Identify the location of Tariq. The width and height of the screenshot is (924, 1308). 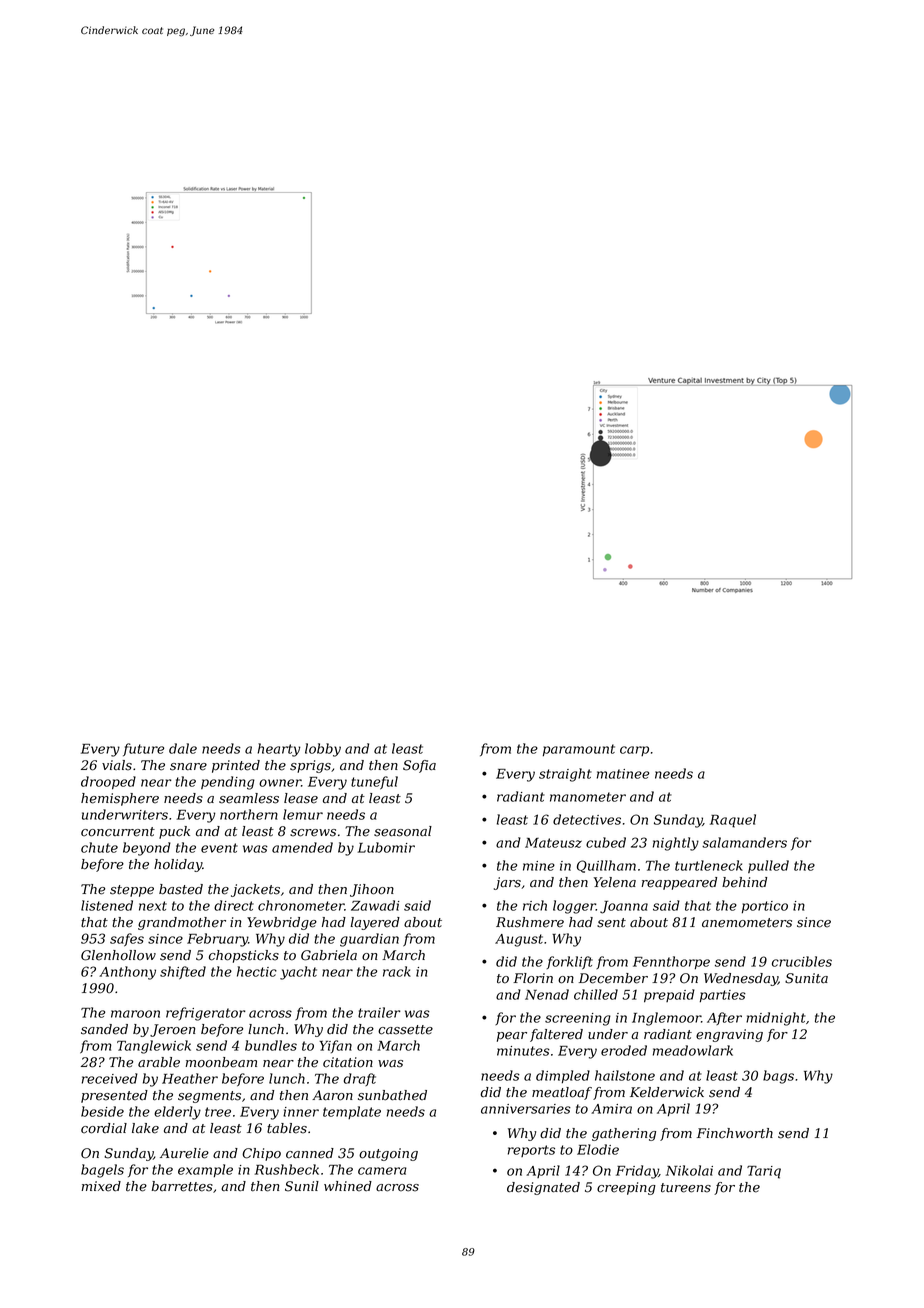
(764, 1172).
